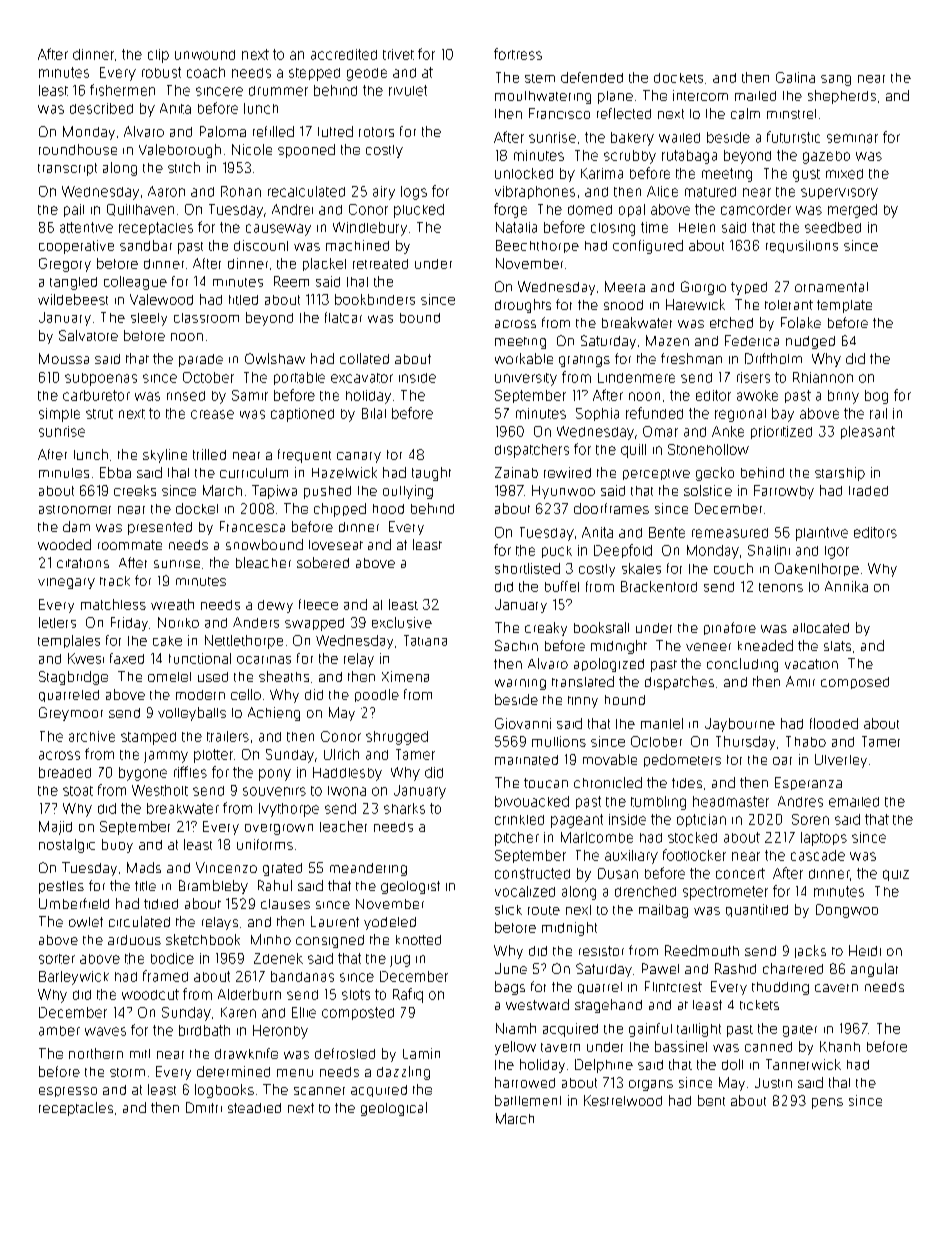 This document has height=1233, width=952. I want to click on June, so click(511, 968).
